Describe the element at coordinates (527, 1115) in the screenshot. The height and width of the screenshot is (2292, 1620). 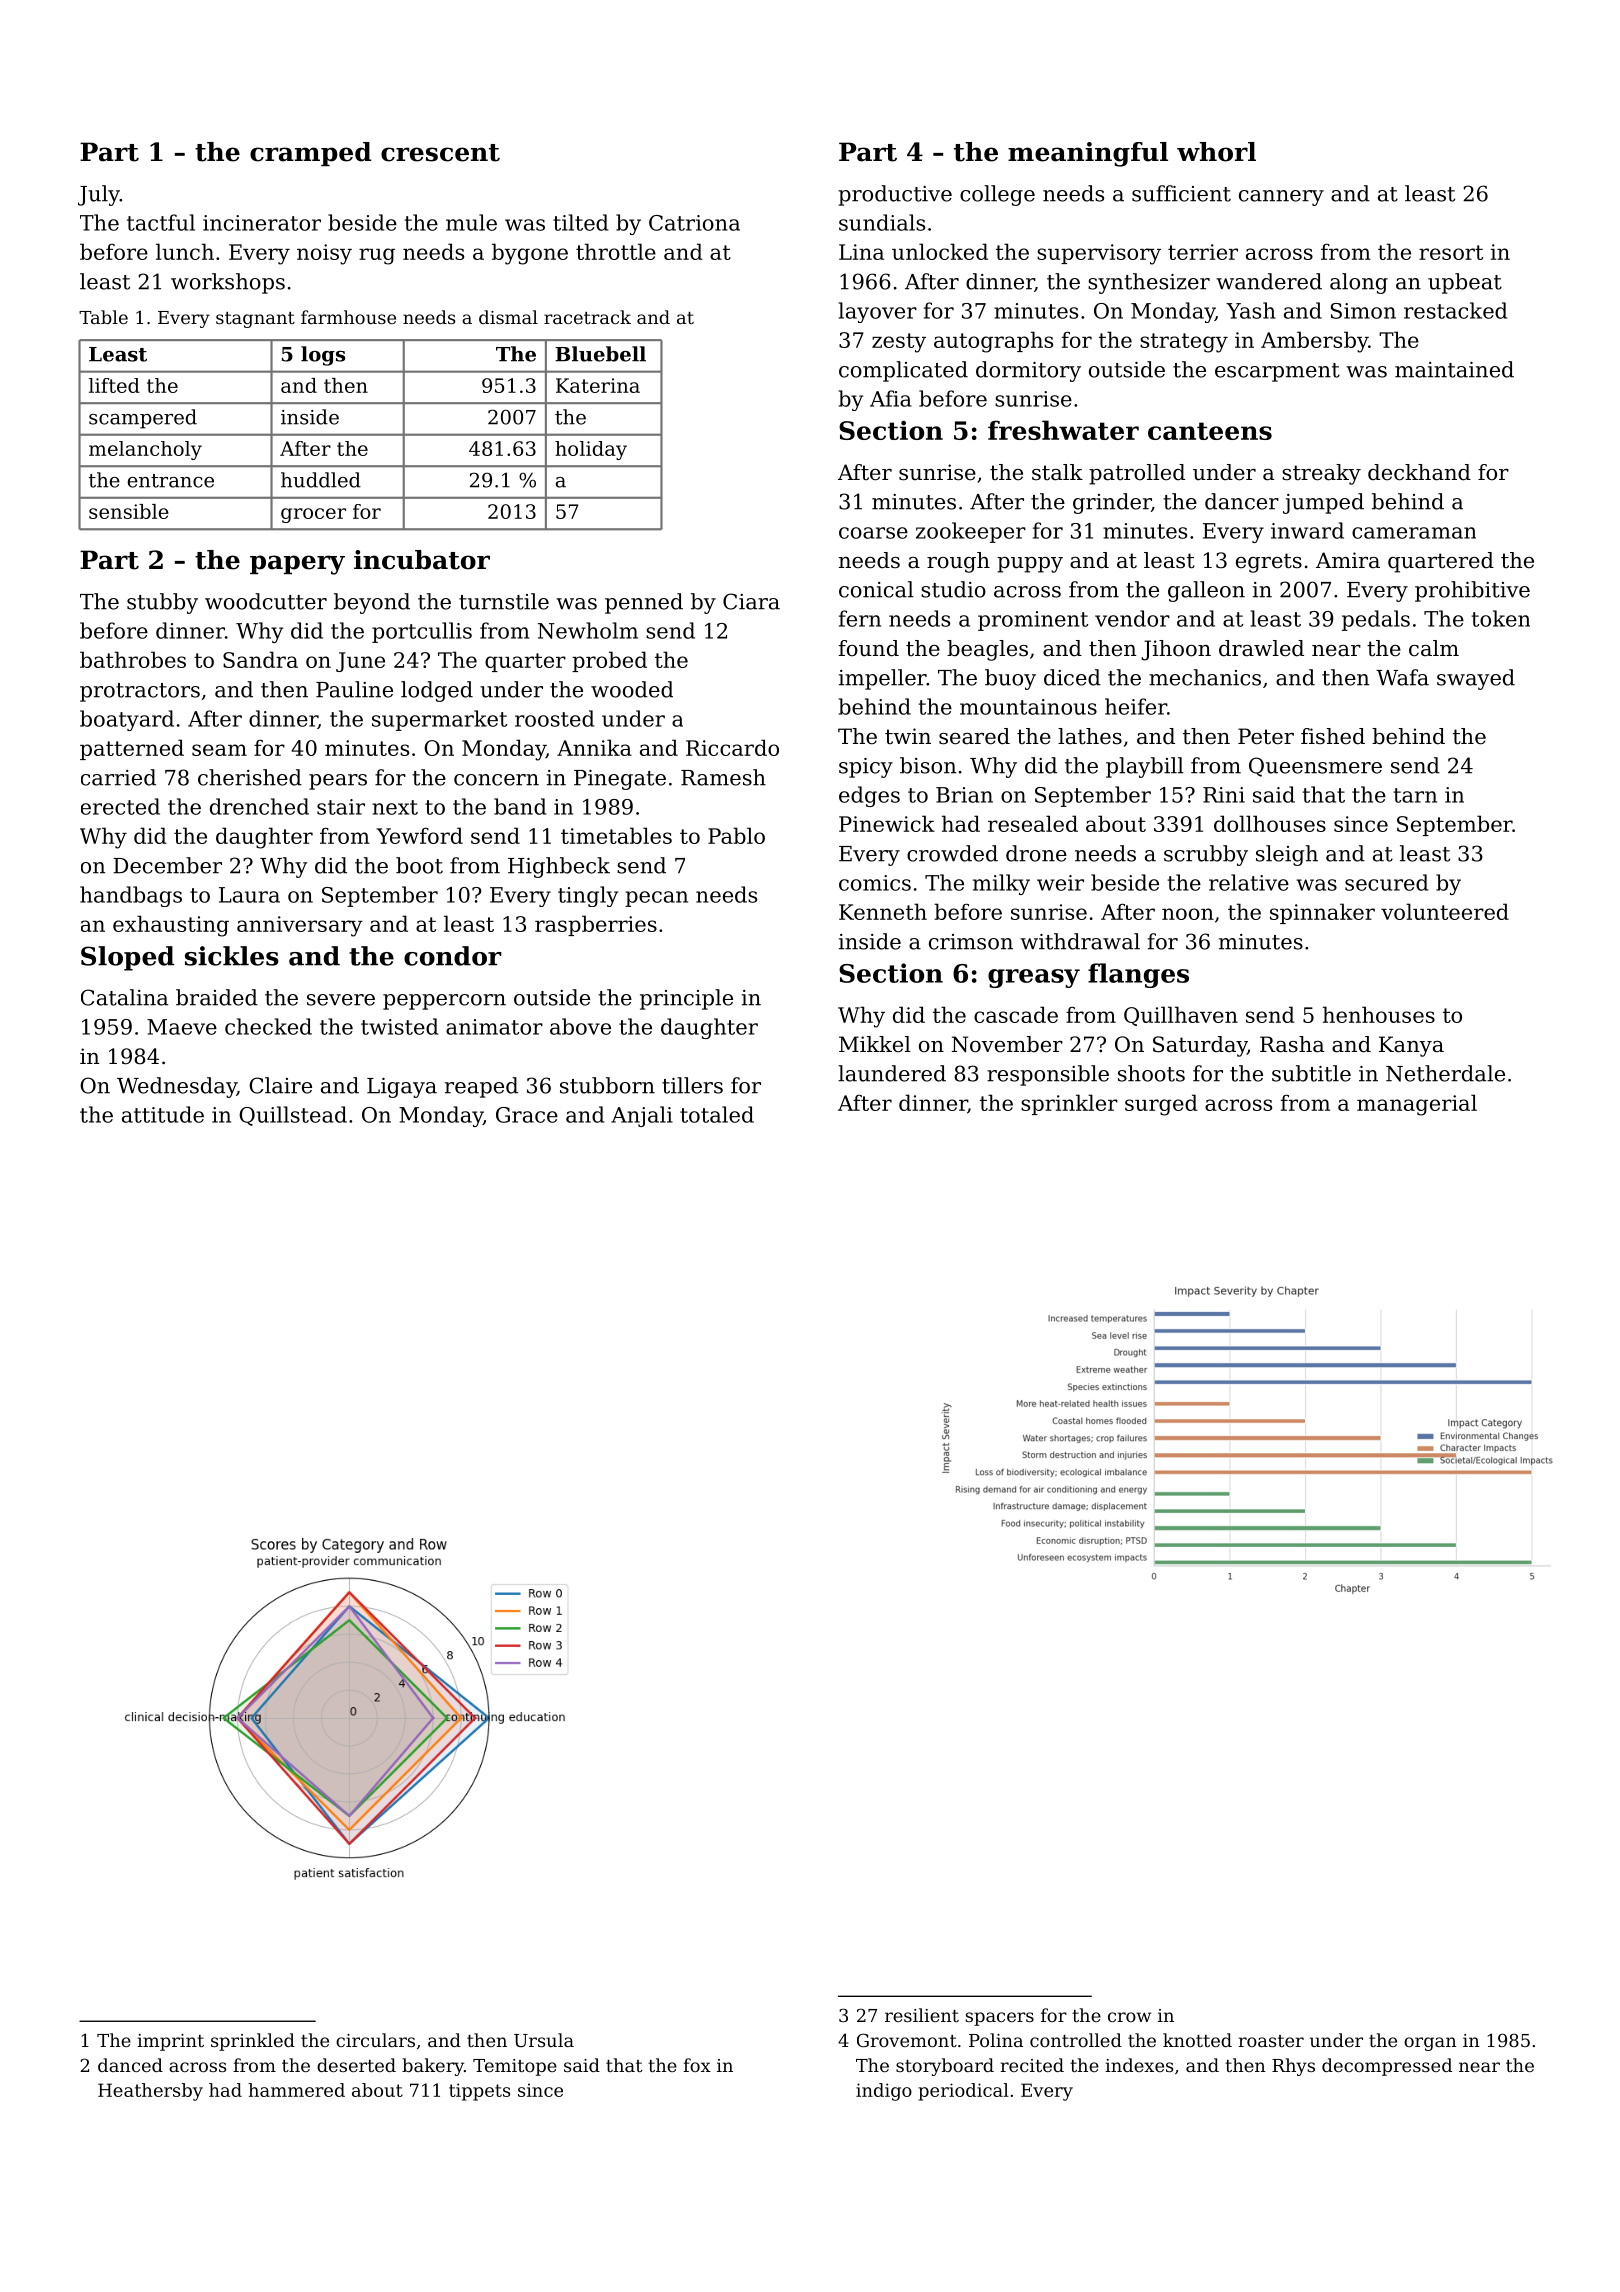
I see `Grace` at that location.
